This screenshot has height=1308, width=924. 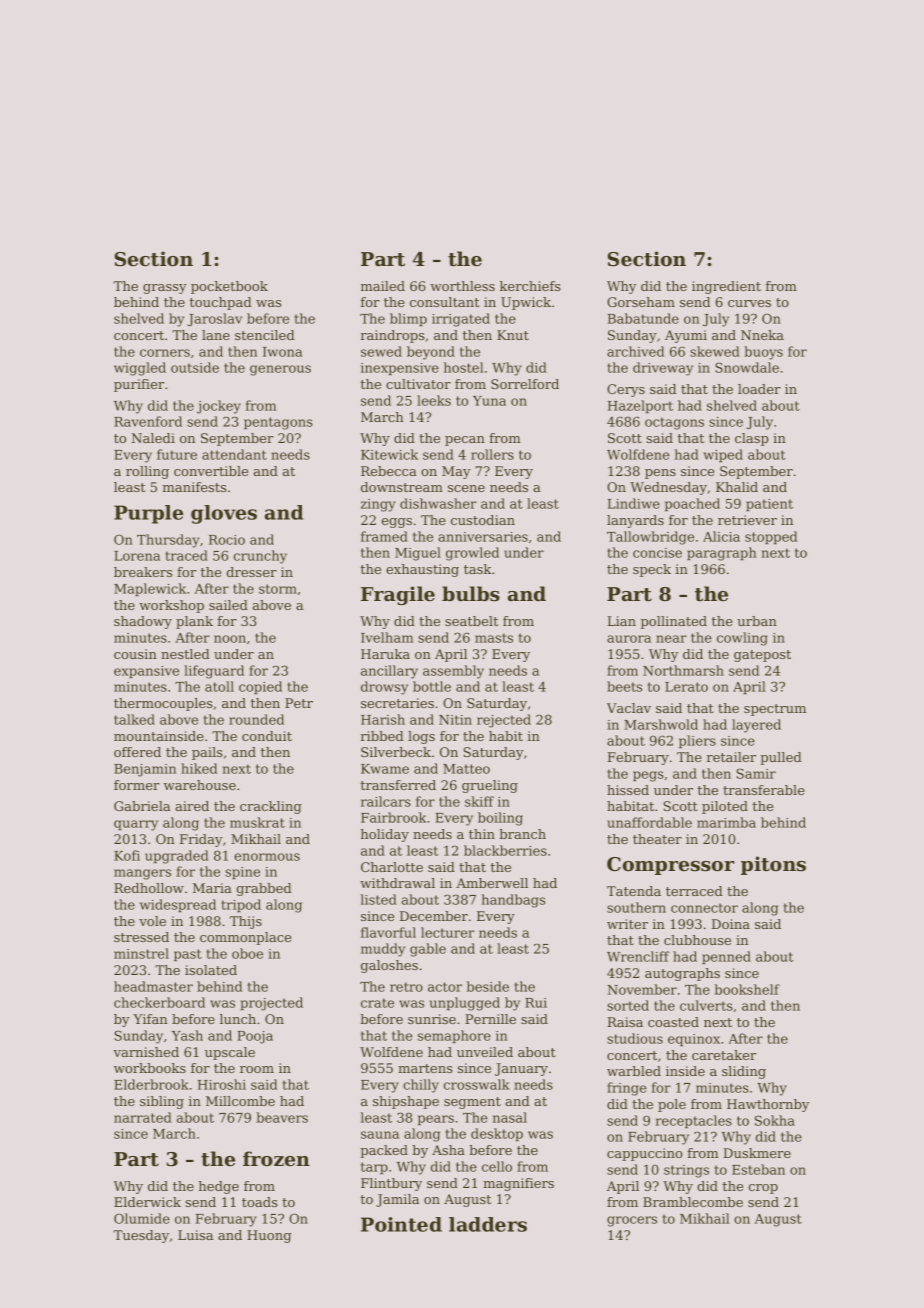 What do you see at coordinates (269, 1236) in the screenshot?
I see `Huong` at bounding box center [269, 1236].
